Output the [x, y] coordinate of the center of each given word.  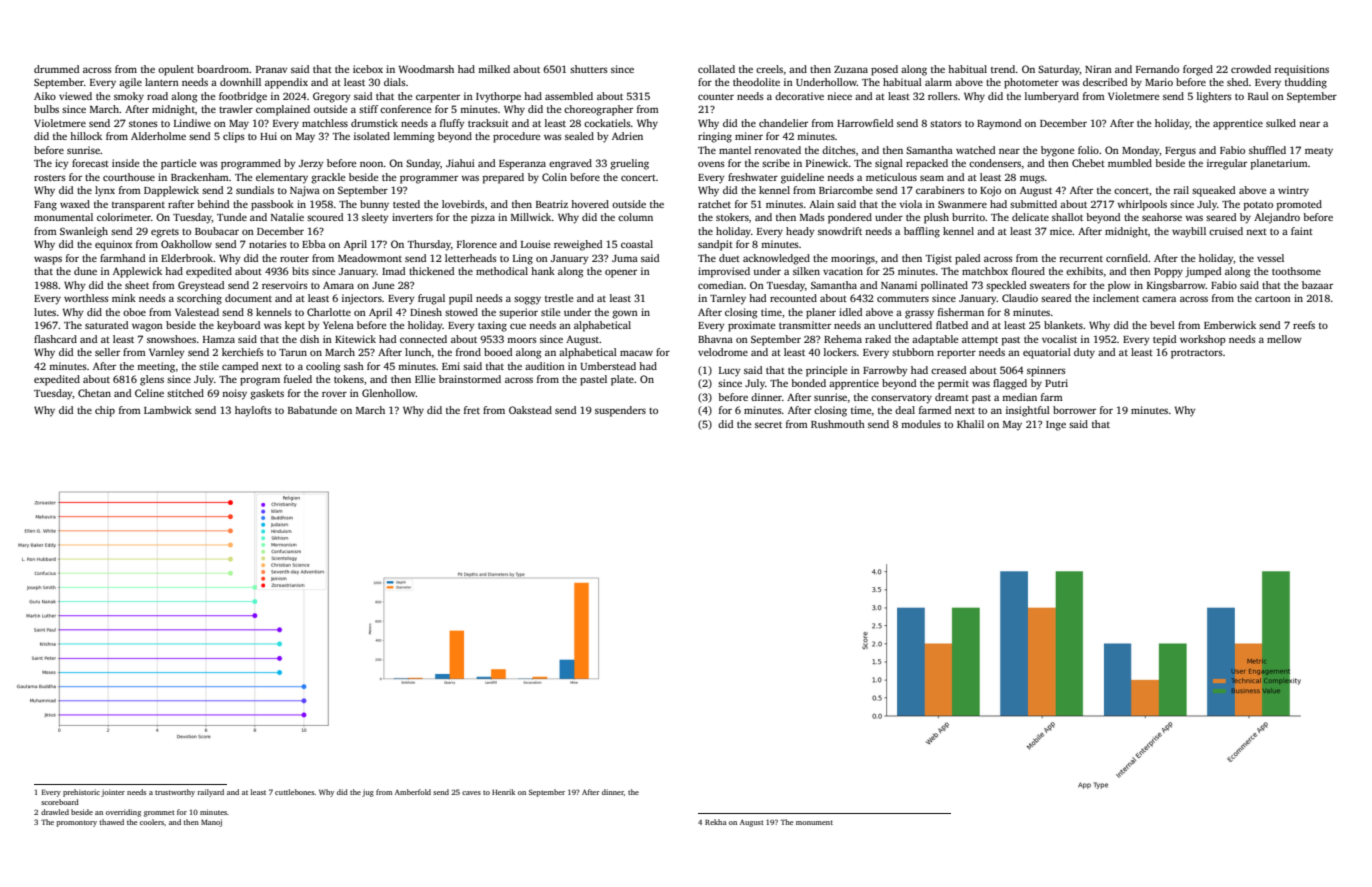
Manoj [211, 823]
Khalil [970, 424]
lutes [45, 312]
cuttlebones [295, 792]
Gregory [332, 97]
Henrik [503, 792]
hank [543, 271]
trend [1003, 69]
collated [716, 69]
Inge [1056, 426]
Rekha [716, 822]
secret [768, 425]
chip [105, 411]
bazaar [1317, 285]
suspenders [620, 411]
